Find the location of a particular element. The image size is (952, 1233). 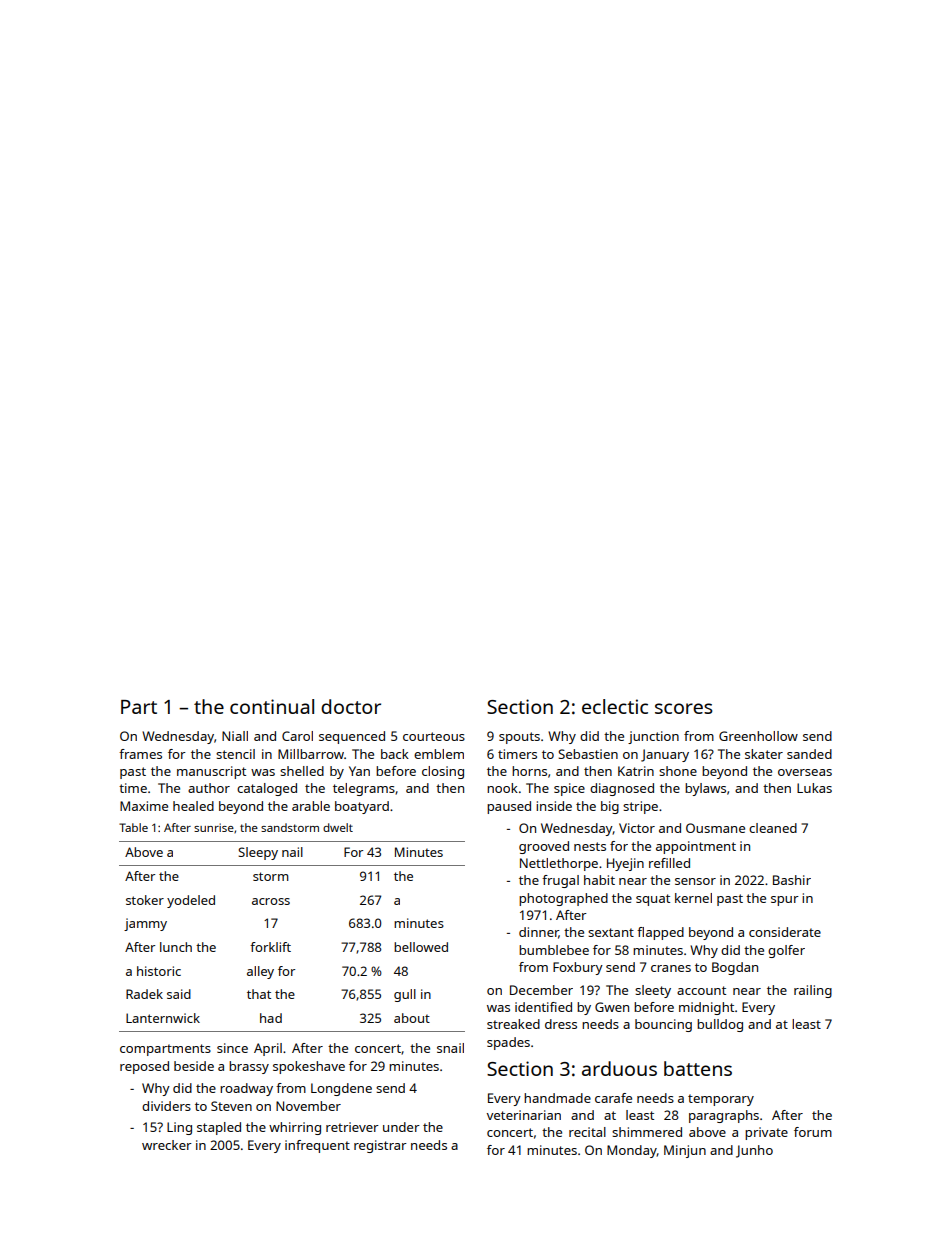

eclectic is located at coordinates (615, 706).
